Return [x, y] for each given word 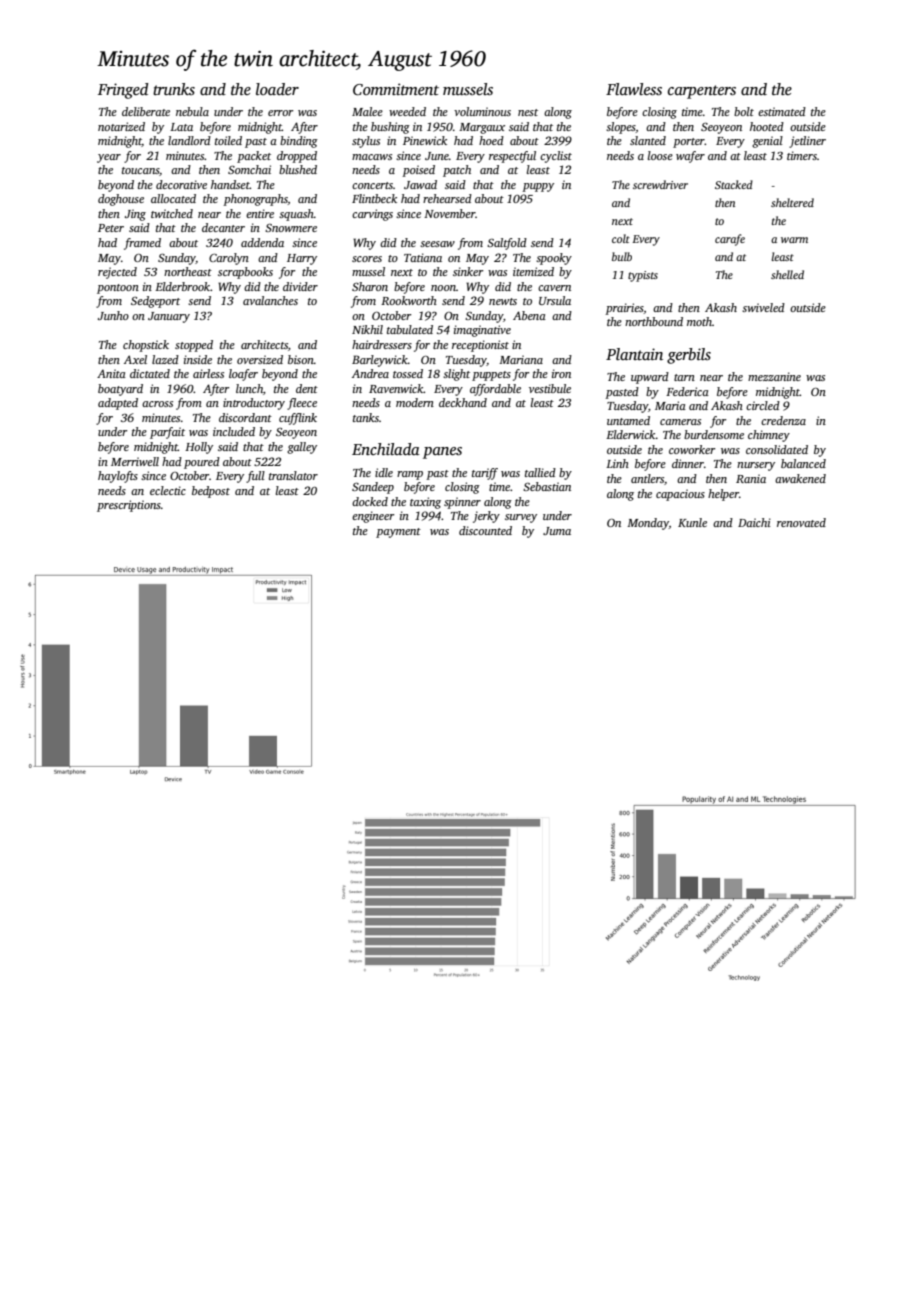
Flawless [634, 89]
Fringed [123, 91]
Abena [529, 315]
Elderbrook [182, 286]
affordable [495, 390]
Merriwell [135, 461]
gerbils [689, 356]
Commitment [396, 89]
